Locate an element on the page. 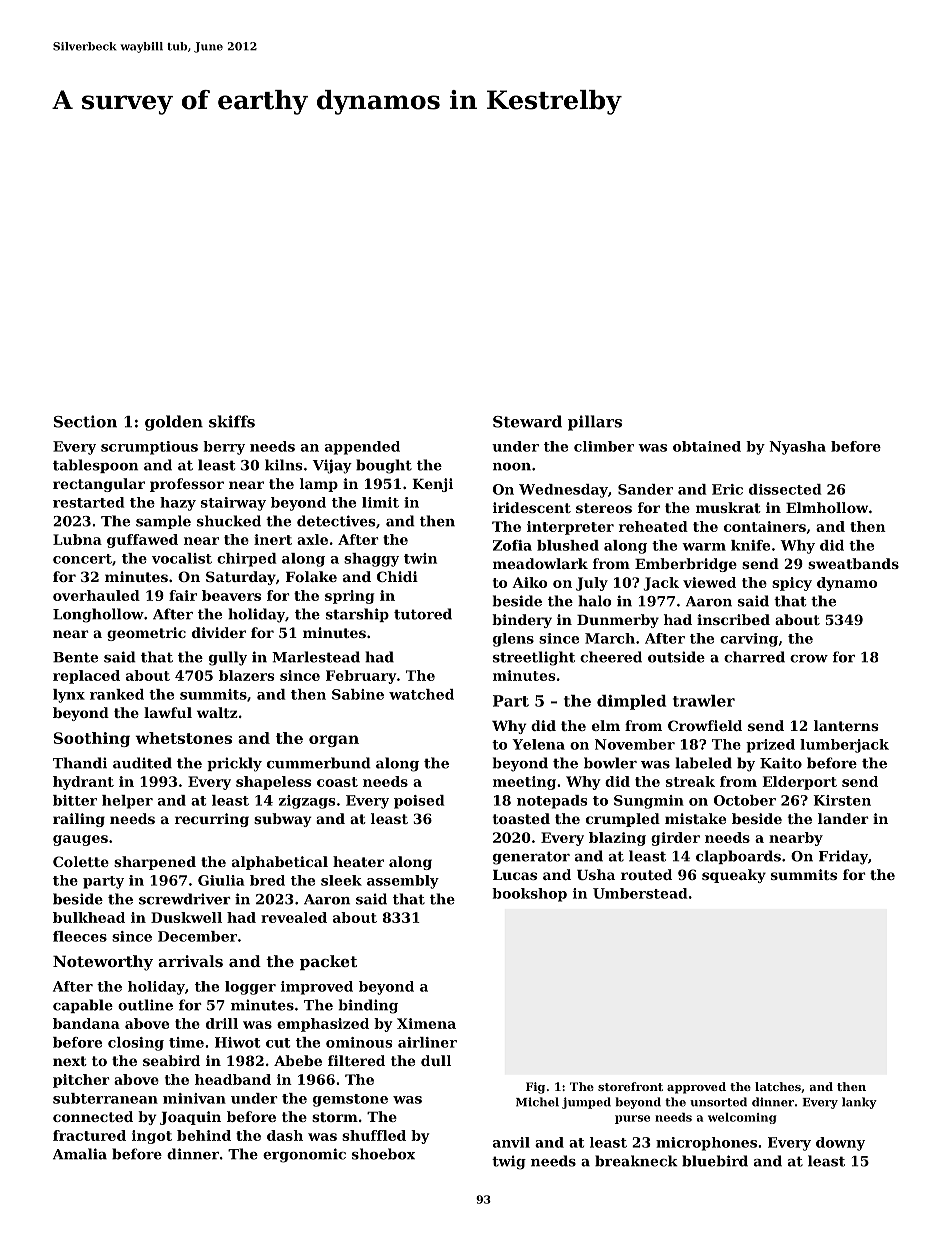 This image has width=952, height=1233. downy is located at coordinates (840, 1144).
